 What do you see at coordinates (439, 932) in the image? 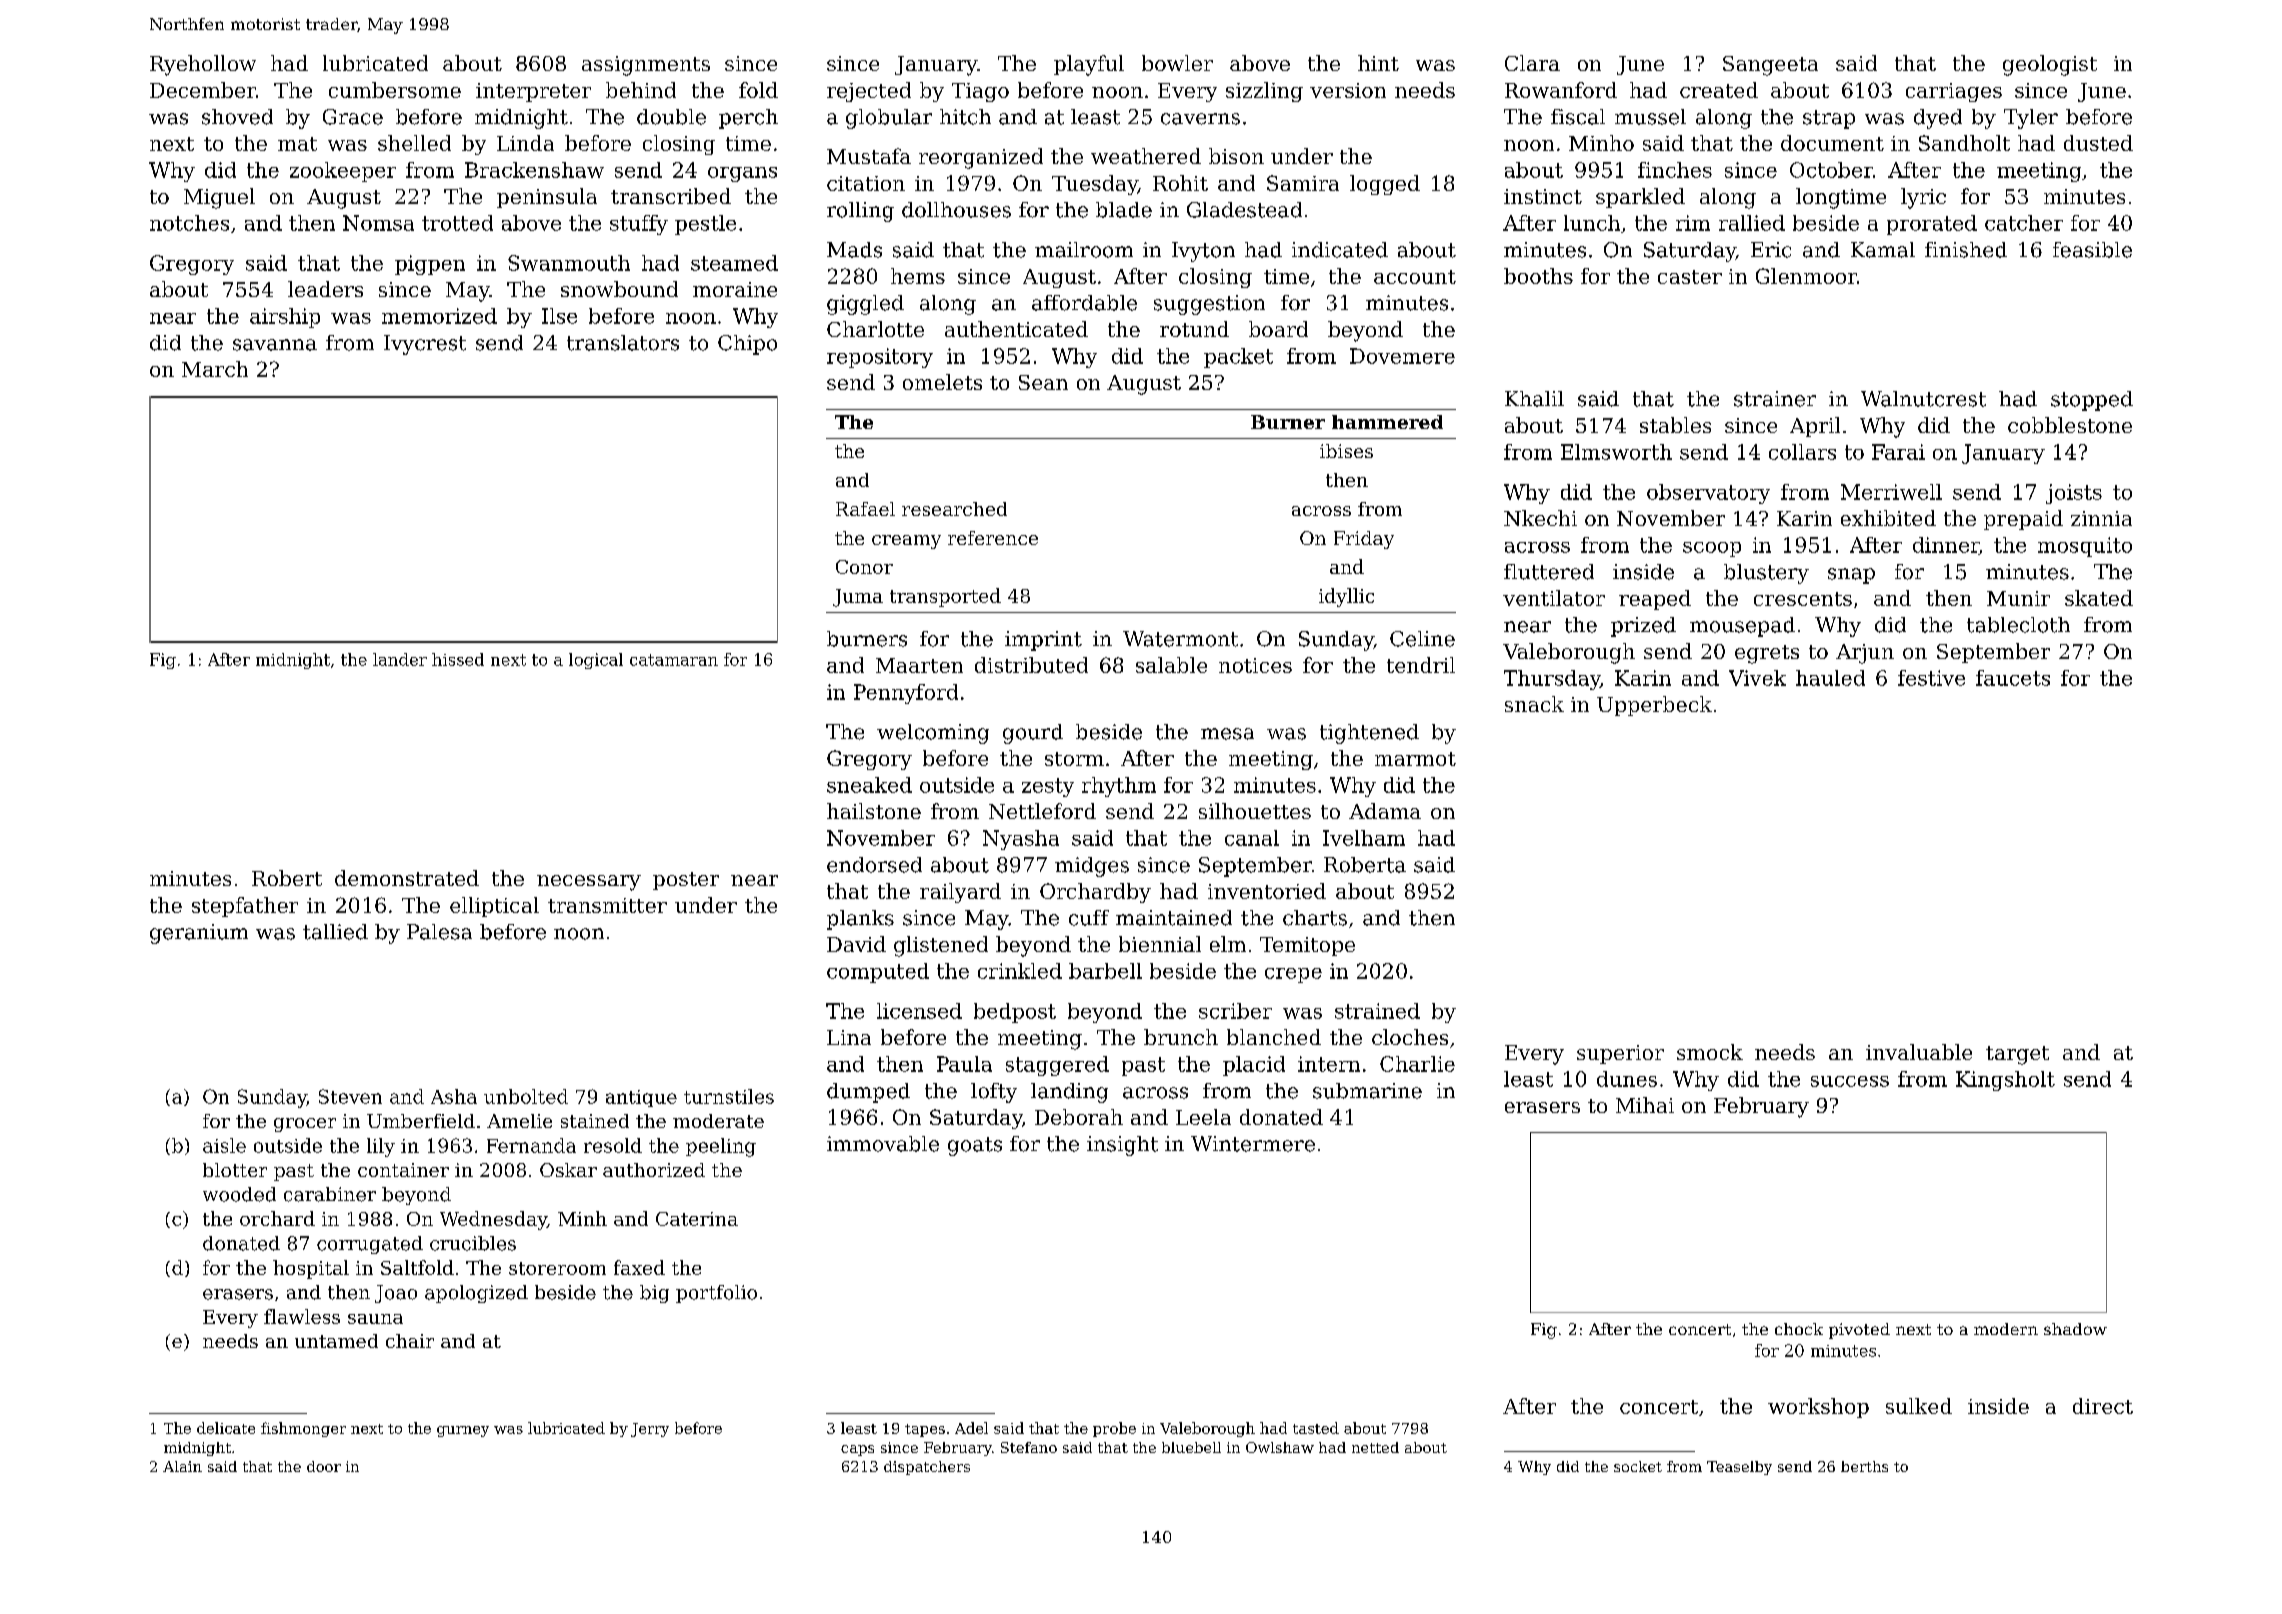
I see `Palesa` at bounding box center [439, 932].
